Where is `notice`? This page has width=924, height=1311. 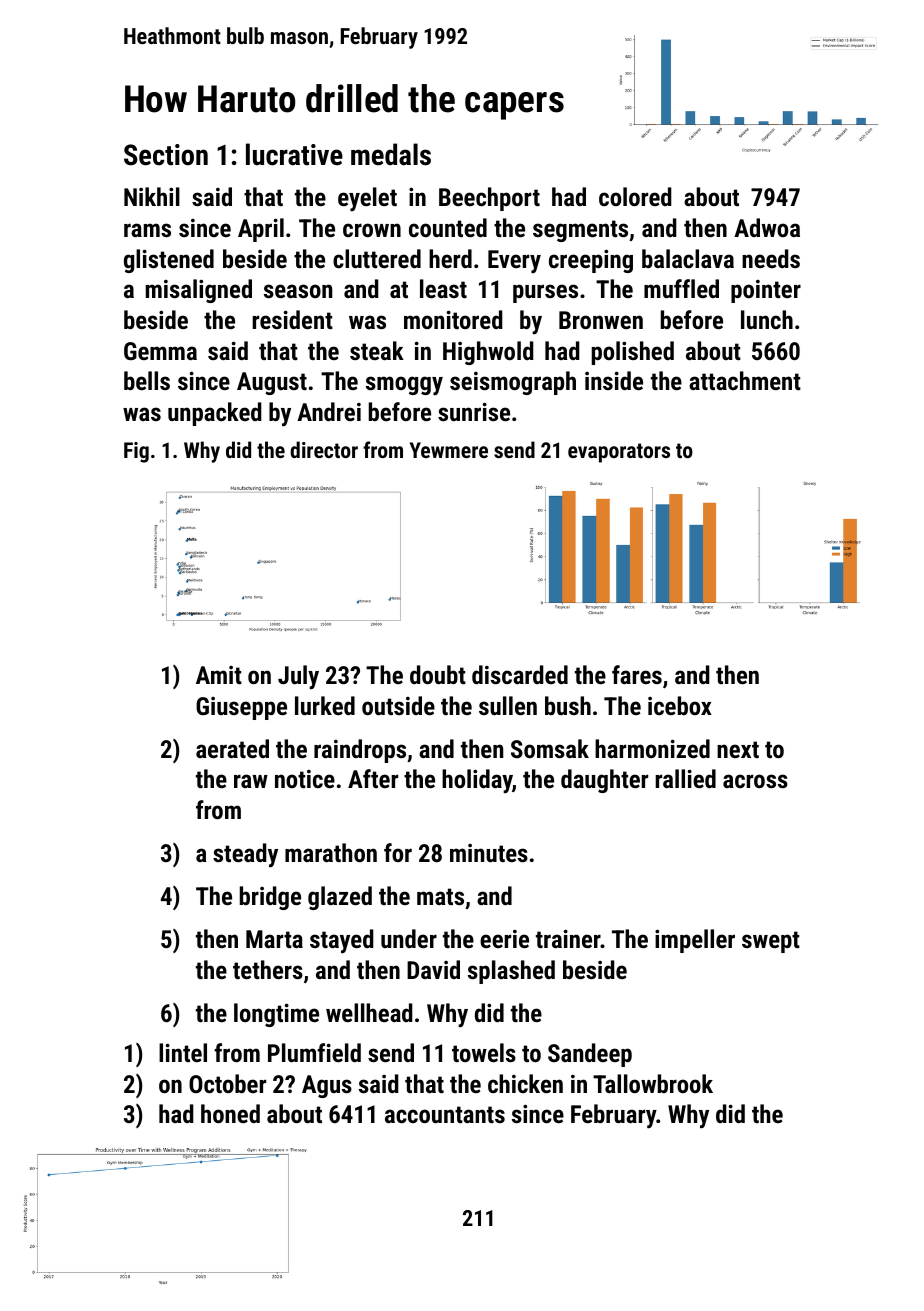 notice is located at coordinates (305, 779).
